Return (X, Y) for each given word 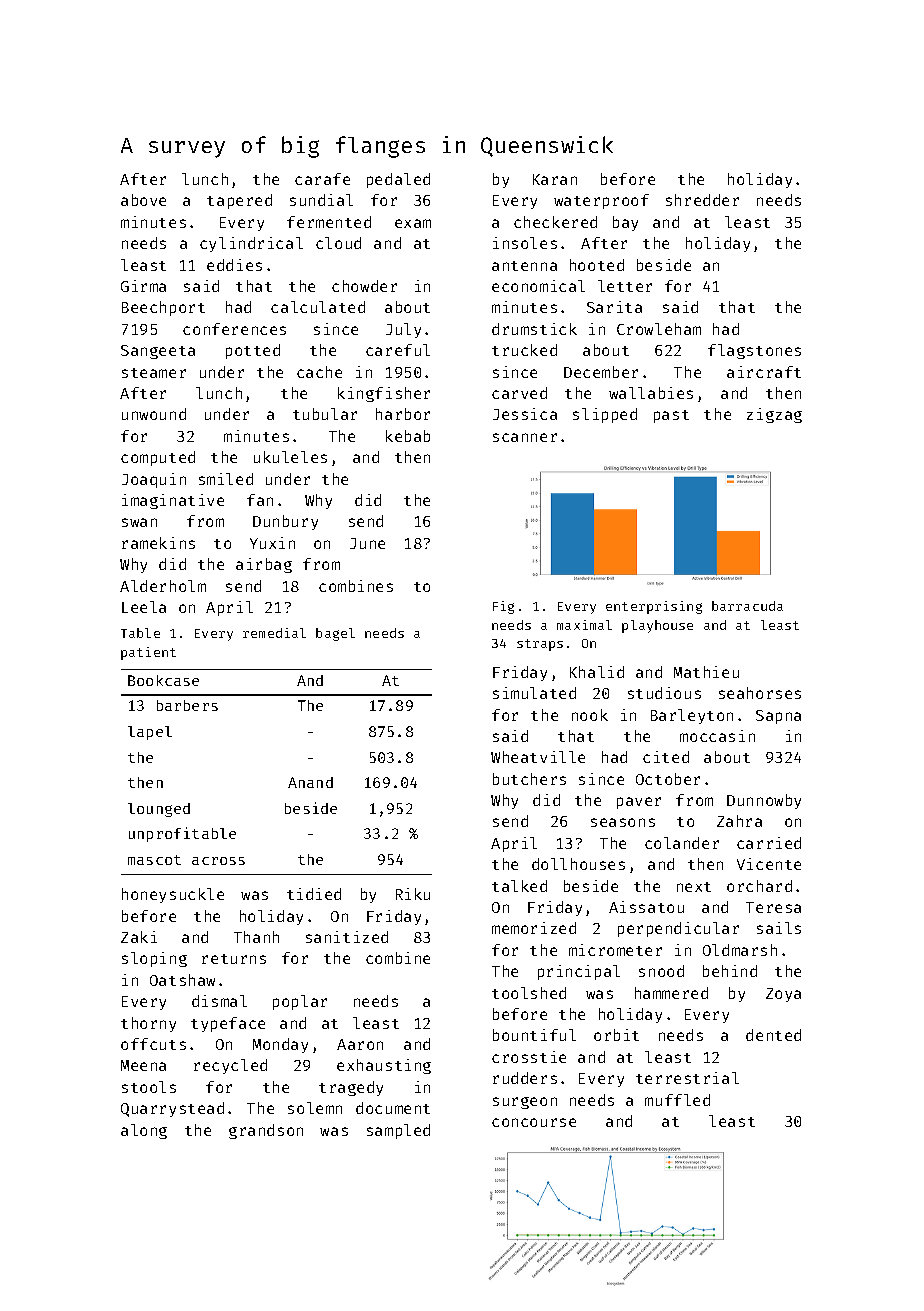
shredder (702, 200)
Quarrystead (172, 1109)
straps (540, 645)
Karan (555, 179)
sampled (398, 1131)
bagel (335, 634)
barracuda (747, 606)
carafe (322, 179)
